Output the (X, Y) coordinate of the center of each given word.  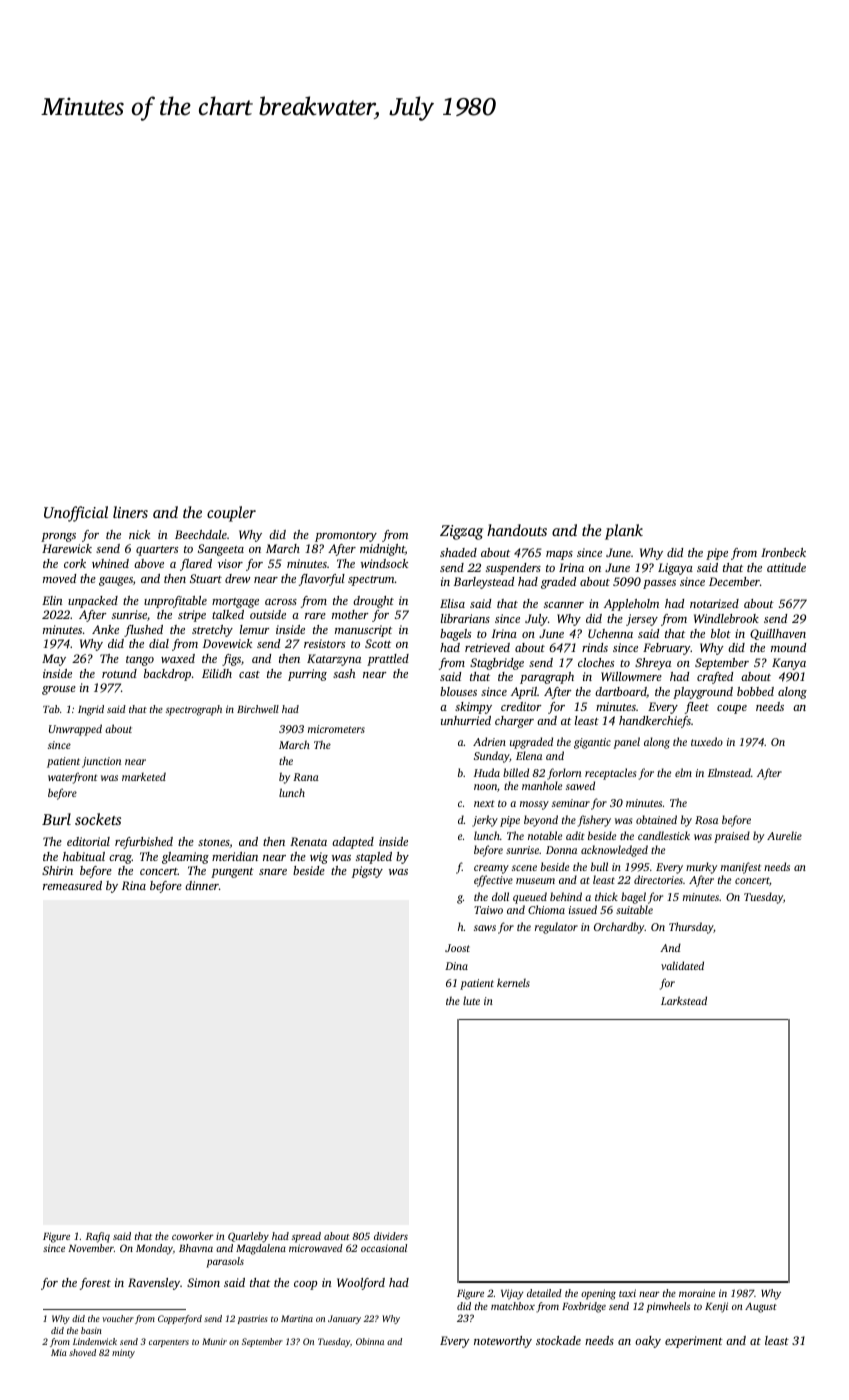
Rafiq (98, 1237)
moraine (697, 1293)
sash (344, 673)
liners (130, 512)
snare (273, 872)
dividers (391, 1236)
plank (624, 532)
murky (701, 868)
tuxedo (707, 741)
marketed (144, 776)
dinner (202, 885)
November (91, 1248)
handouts (517, 530)
